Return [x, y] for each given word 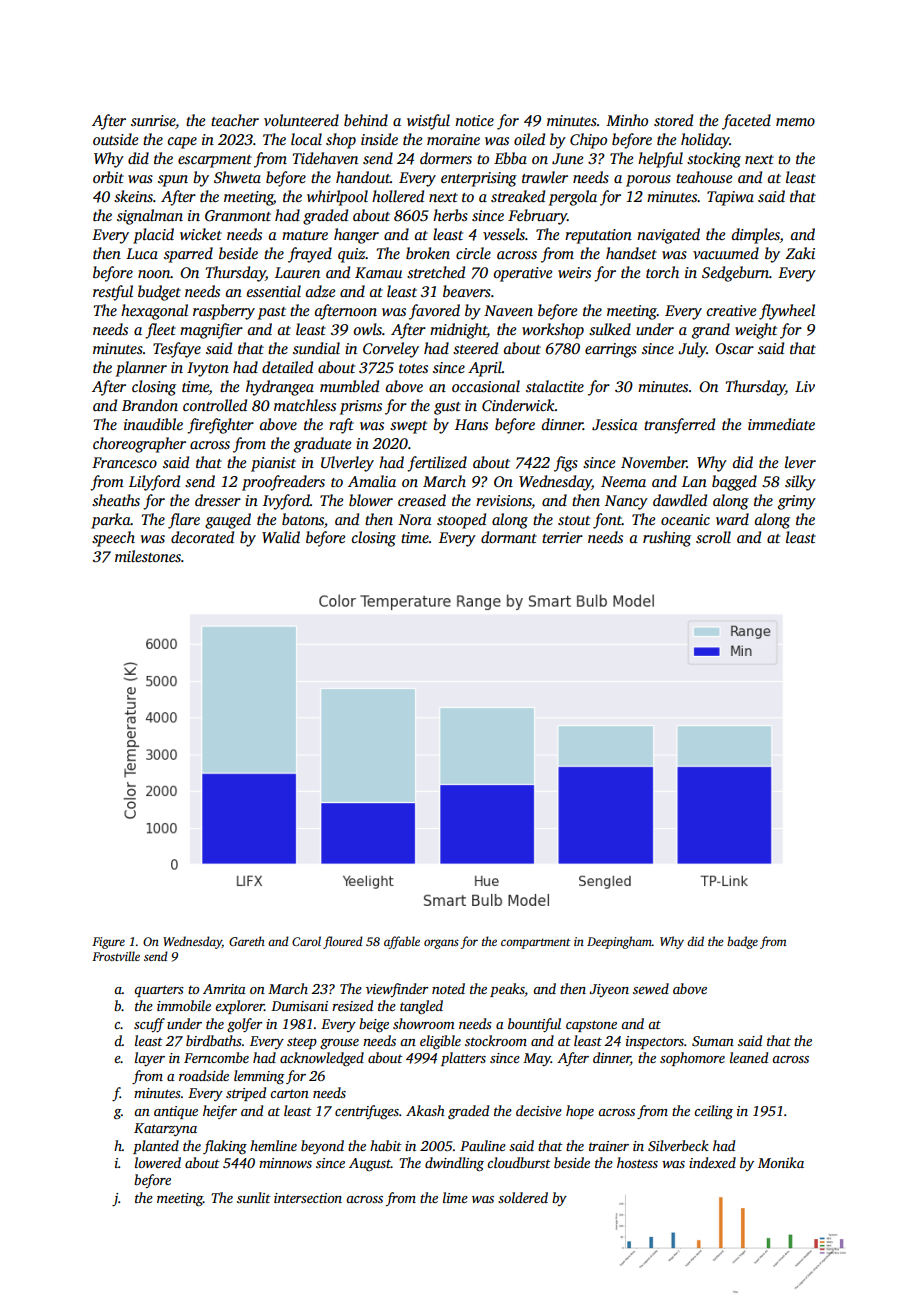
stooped [461, 521]
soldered [523, 1197]
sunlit [254, 1197]
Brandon [150, 405]
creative [731, 310]
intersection [308, 1198]
